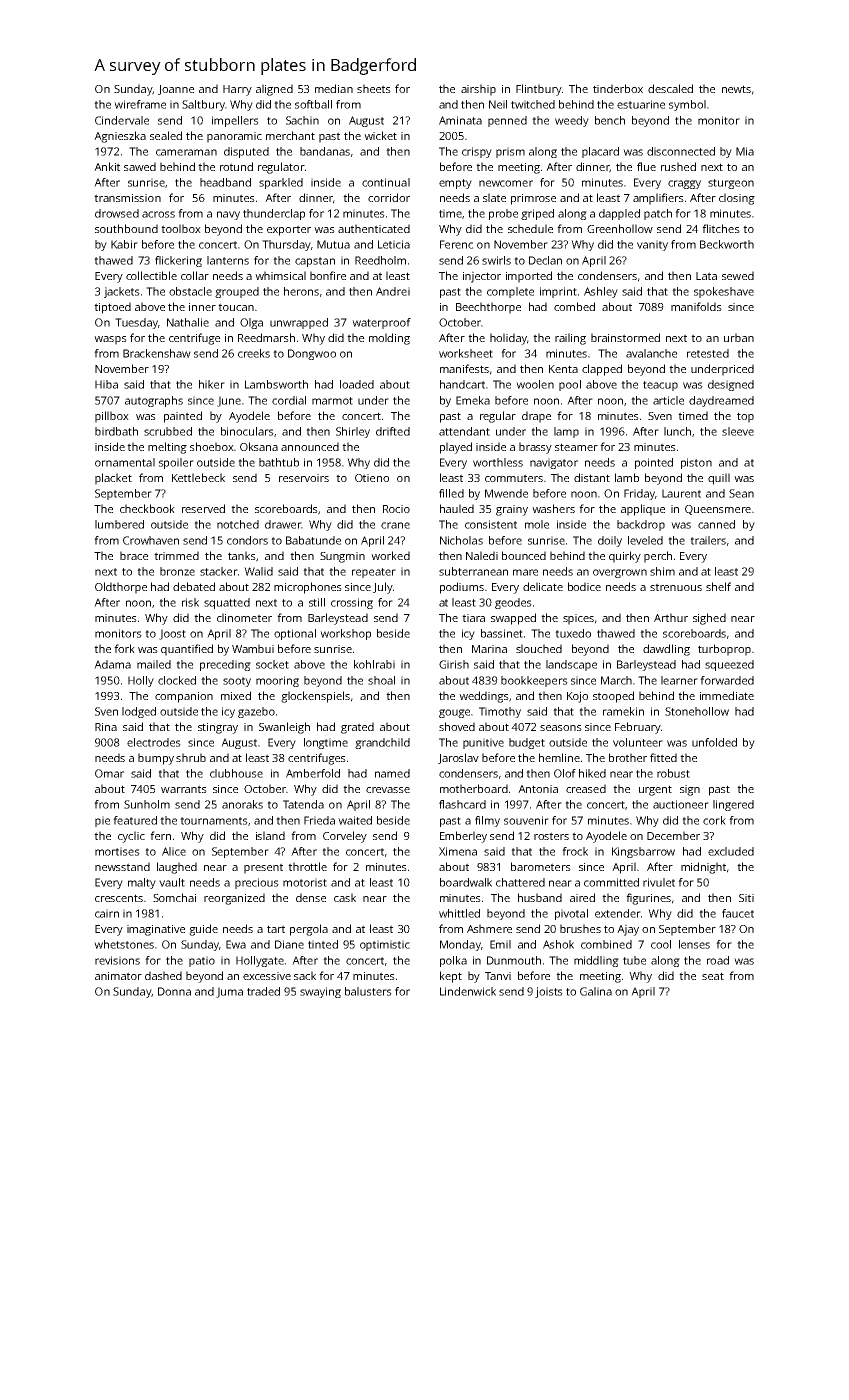  I want to click on Neil, so click(498, 104).
